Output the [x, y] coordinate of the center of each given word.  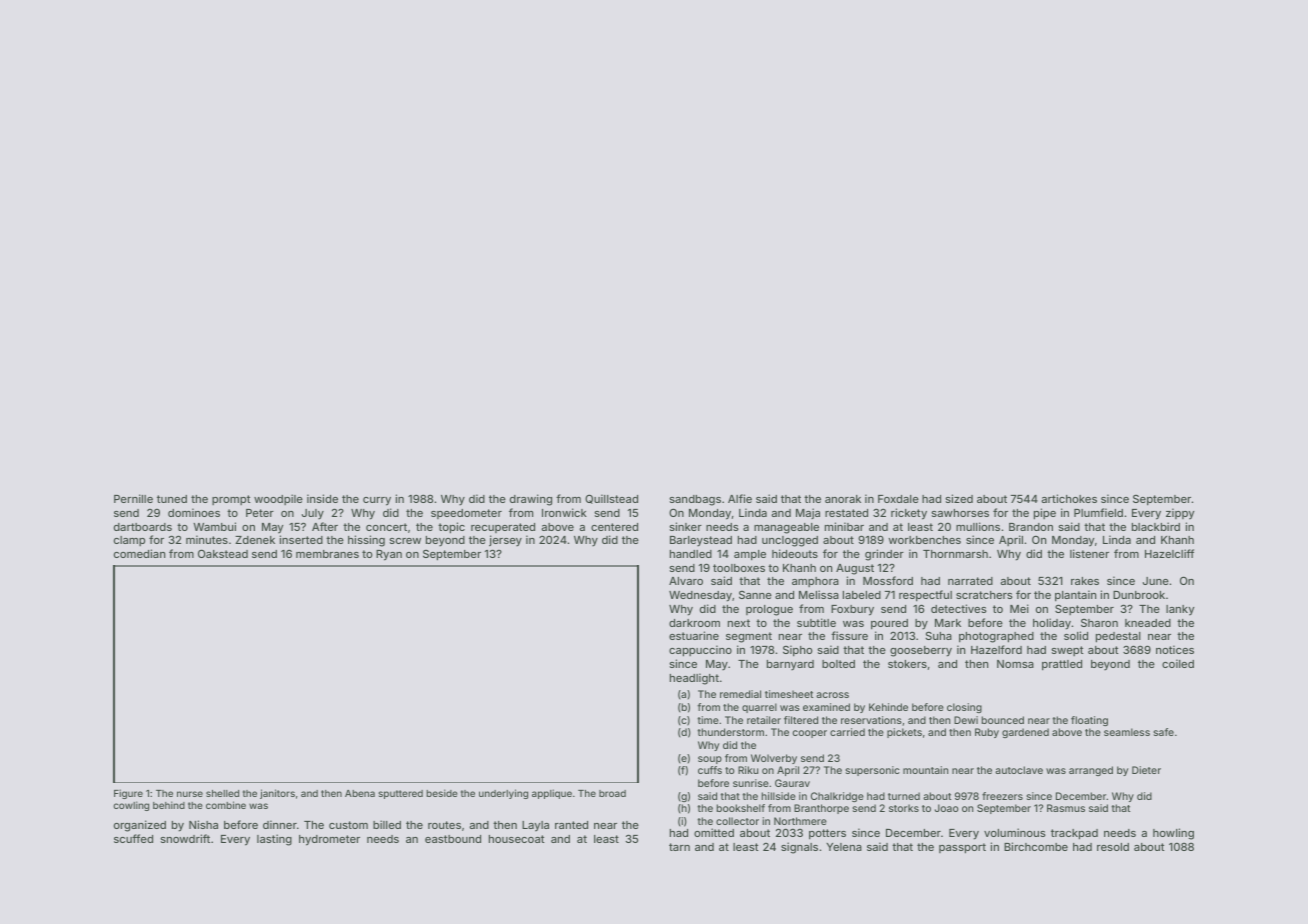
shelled [222, 793]
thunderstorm [730, 732]
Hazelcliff [1169, 553]
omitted [714, 832]
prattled [1062, 665]
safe [1164, 732]
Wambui [214, 526]
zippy [1180, 514]
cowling [131, 806]
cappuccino [700, 651]
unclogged [790, 541]
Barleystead [701, 541]
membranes [327, 554]
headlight [694, 679]
